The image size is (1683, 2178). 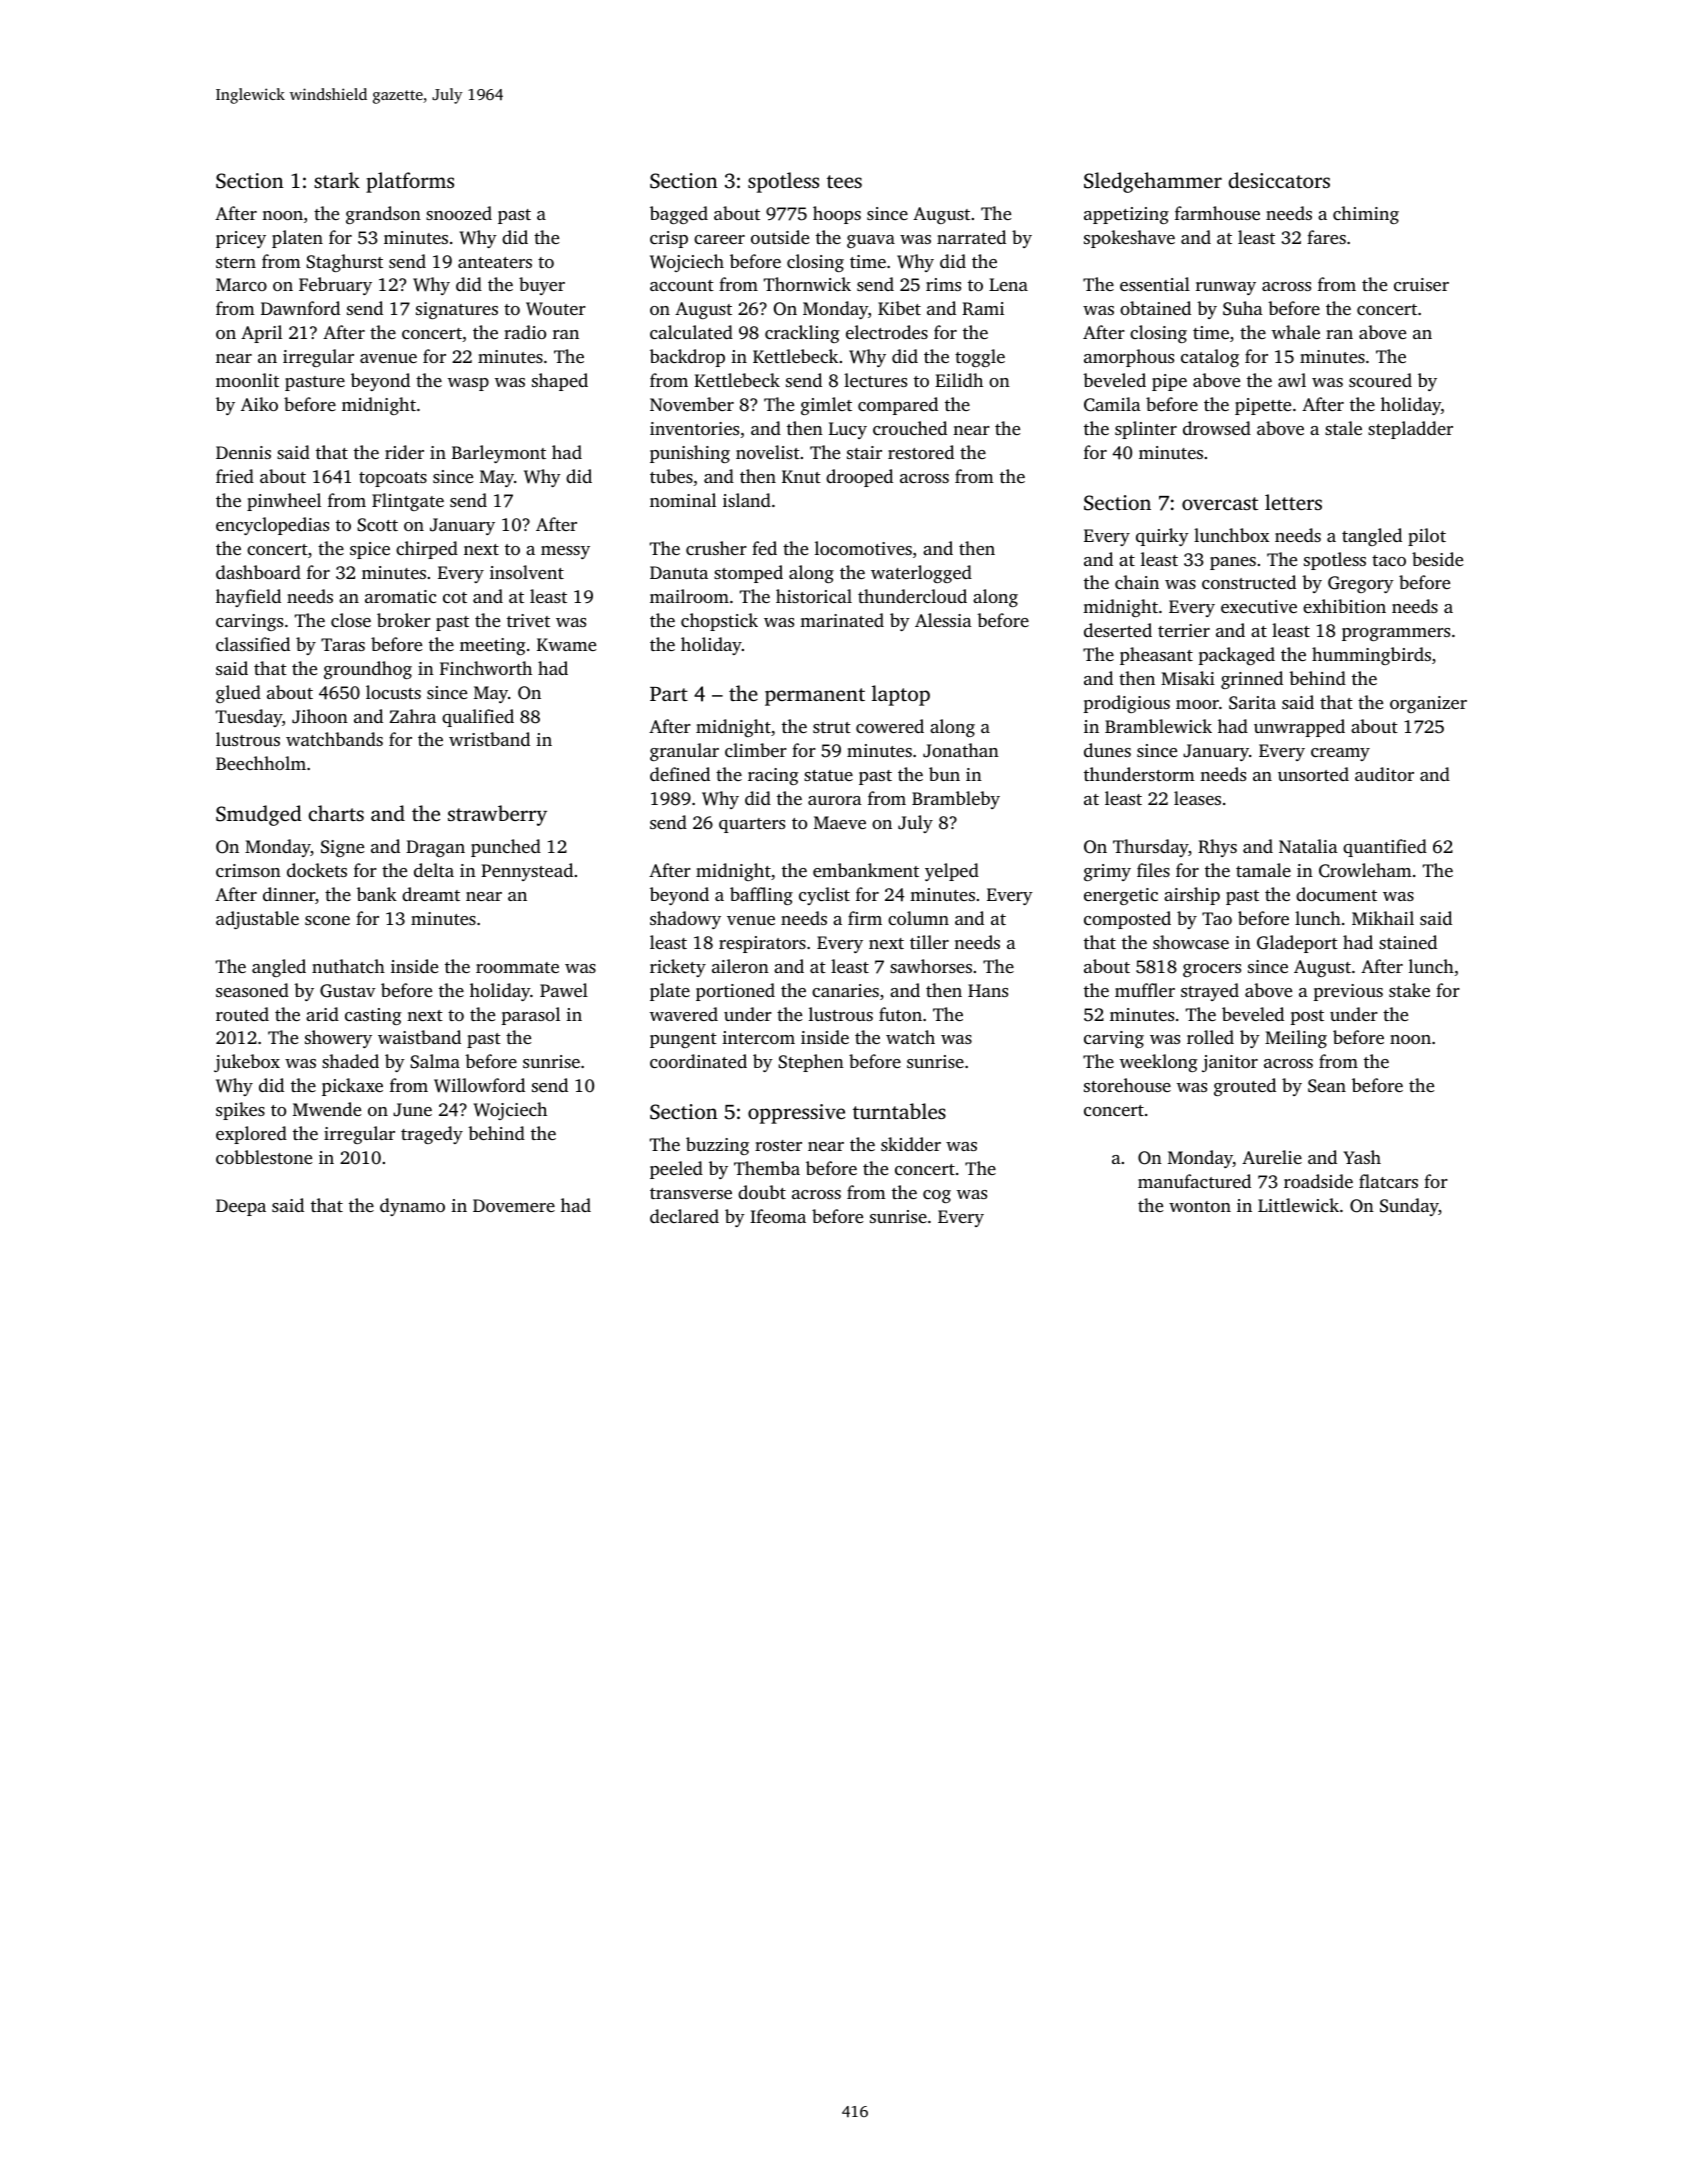 I want to click on wonton, so click(x=1200, y=1206).
